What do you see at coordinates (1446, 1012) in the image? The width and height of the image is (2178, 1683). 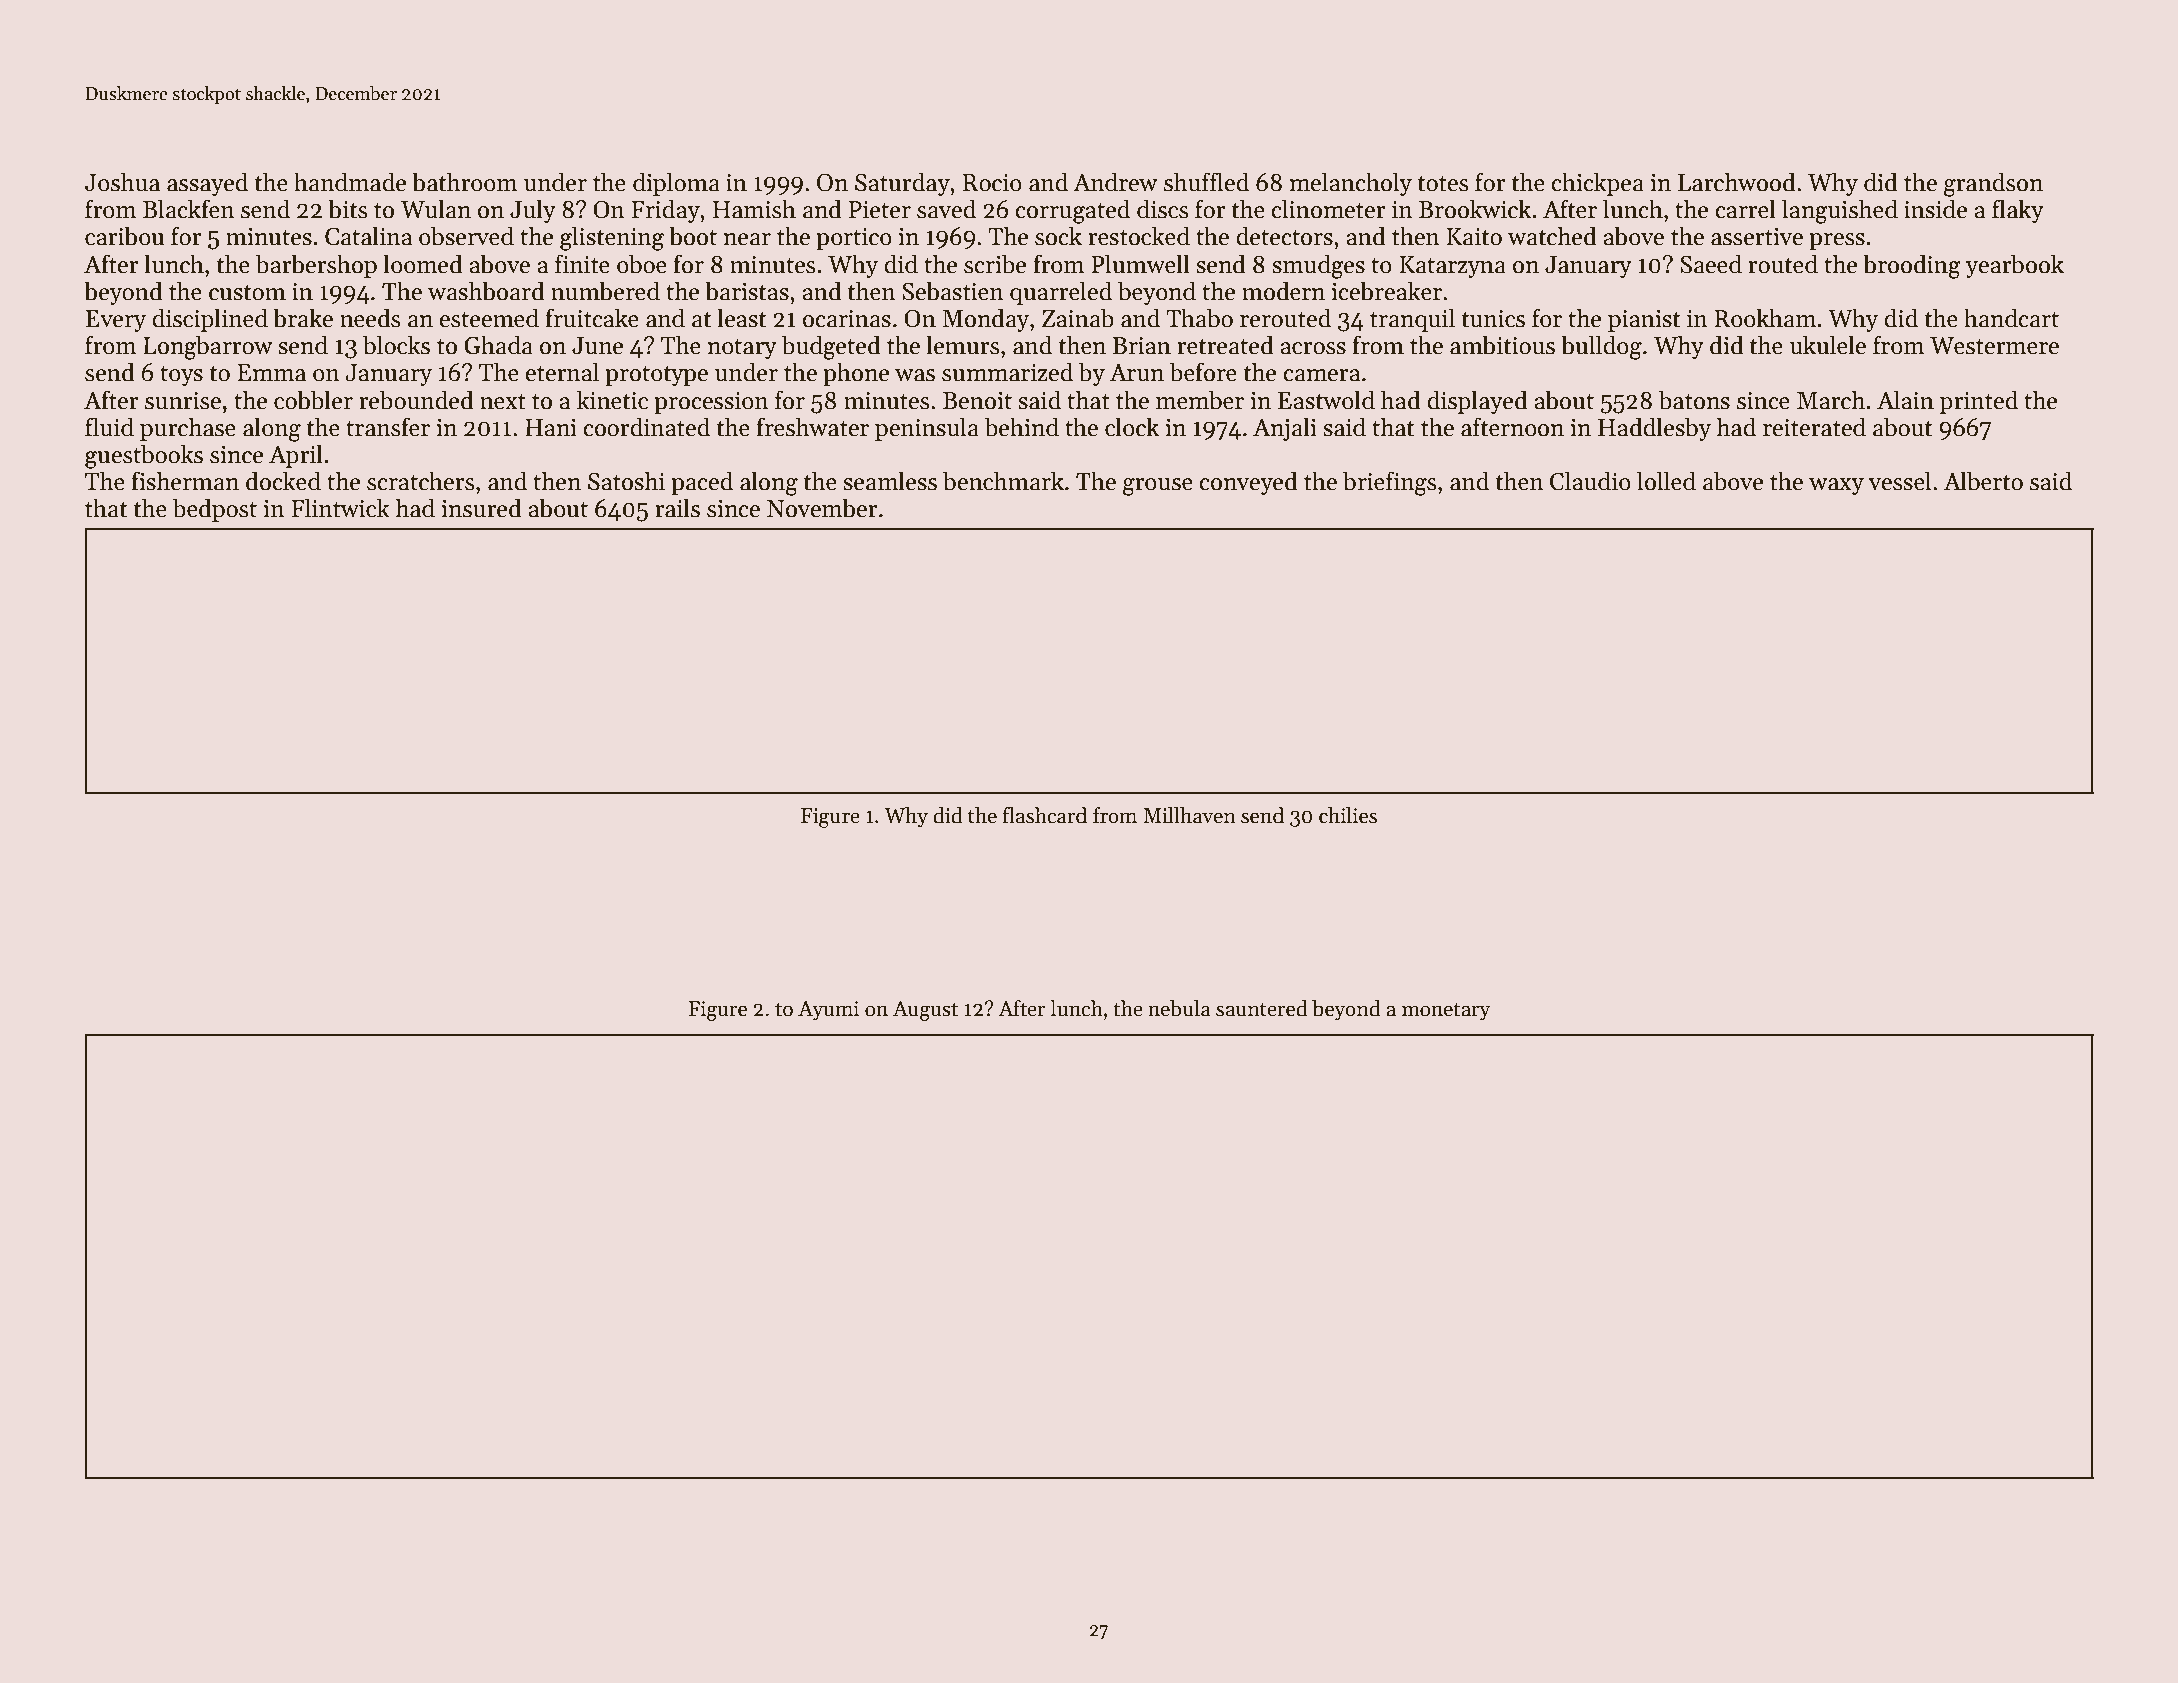 I see `monetary` at bounding box center [1446, 1012].
